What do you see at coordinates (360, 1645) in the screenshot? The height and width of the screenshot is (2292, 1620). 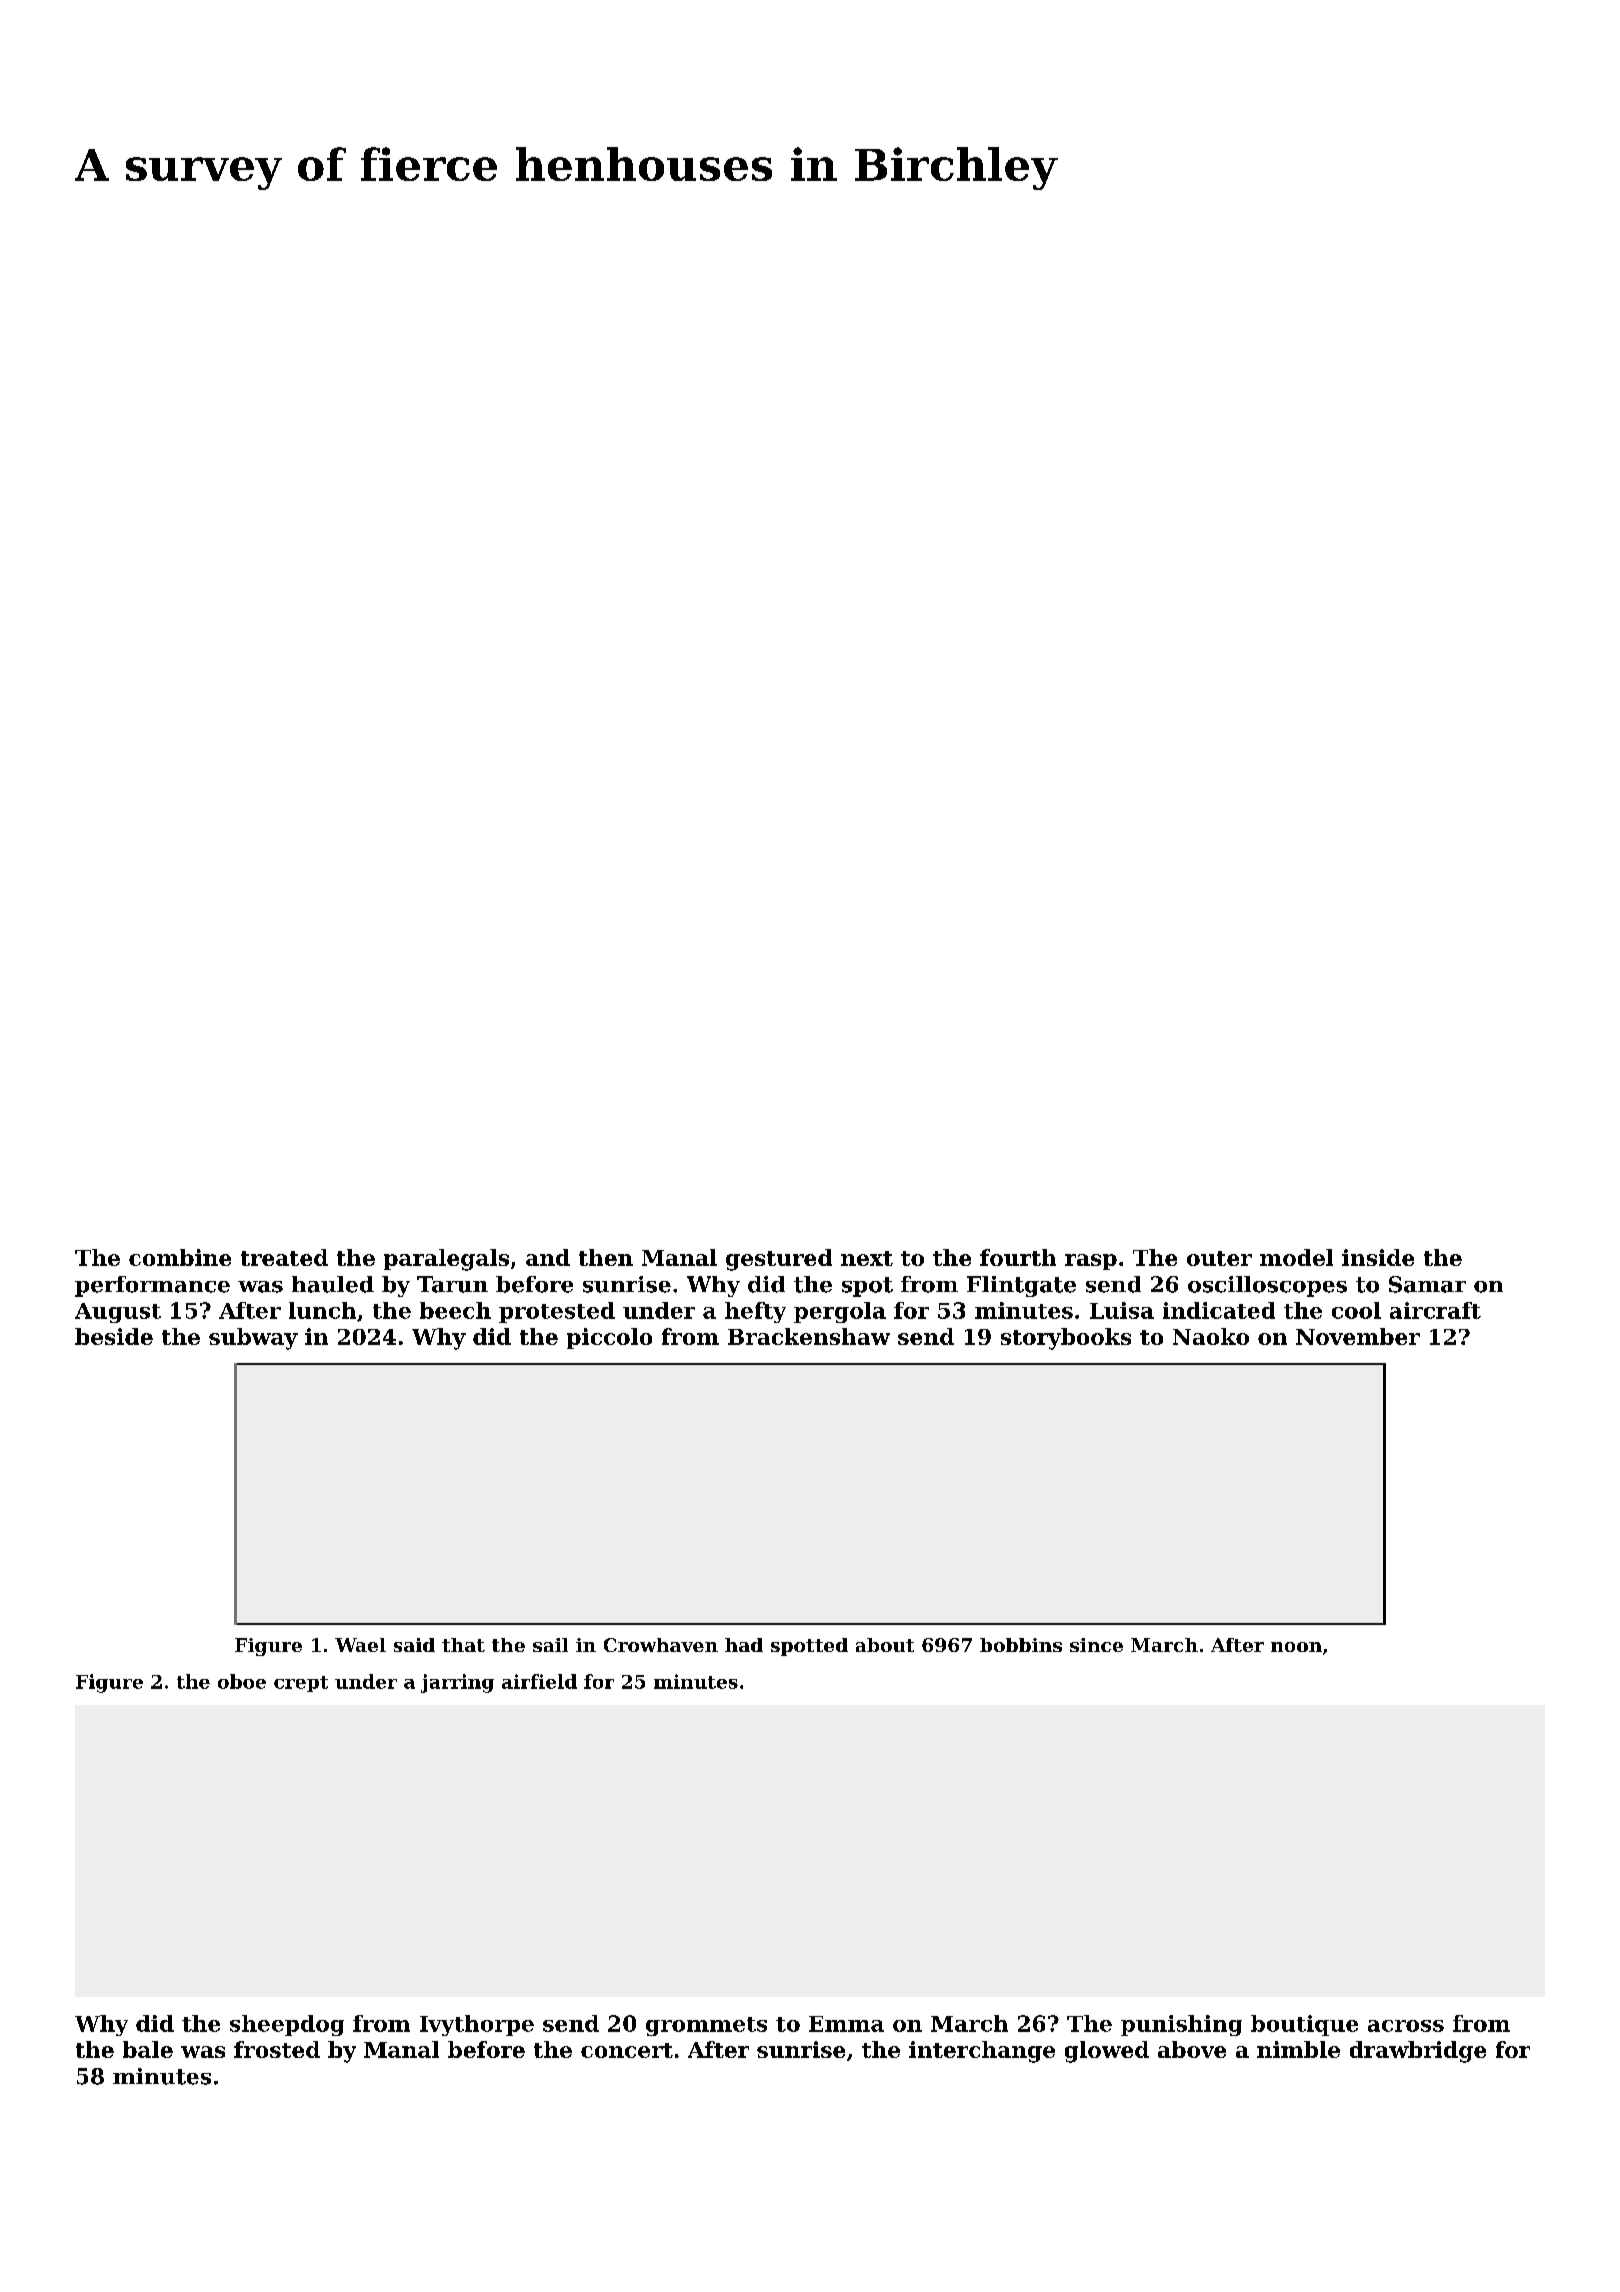 I see `Wael` at bounding box center [360, 1645].
